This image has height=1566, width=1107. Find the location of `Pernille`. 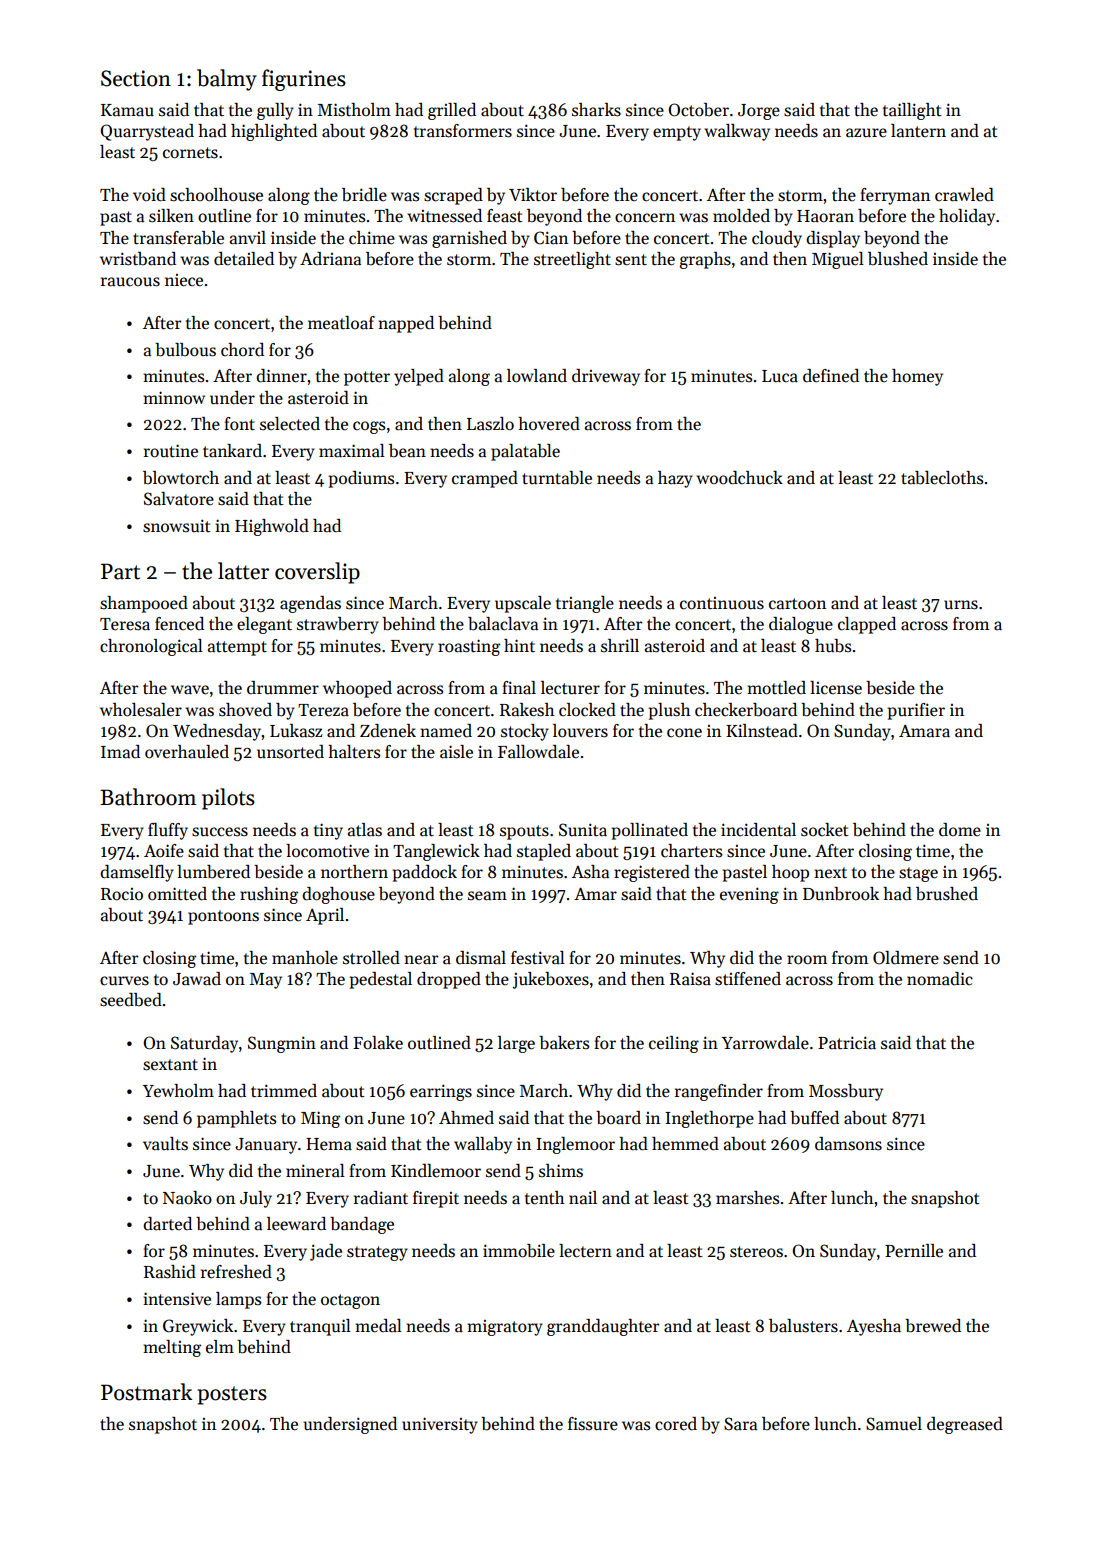

Pernille is located at coordinates (914, 1251).
